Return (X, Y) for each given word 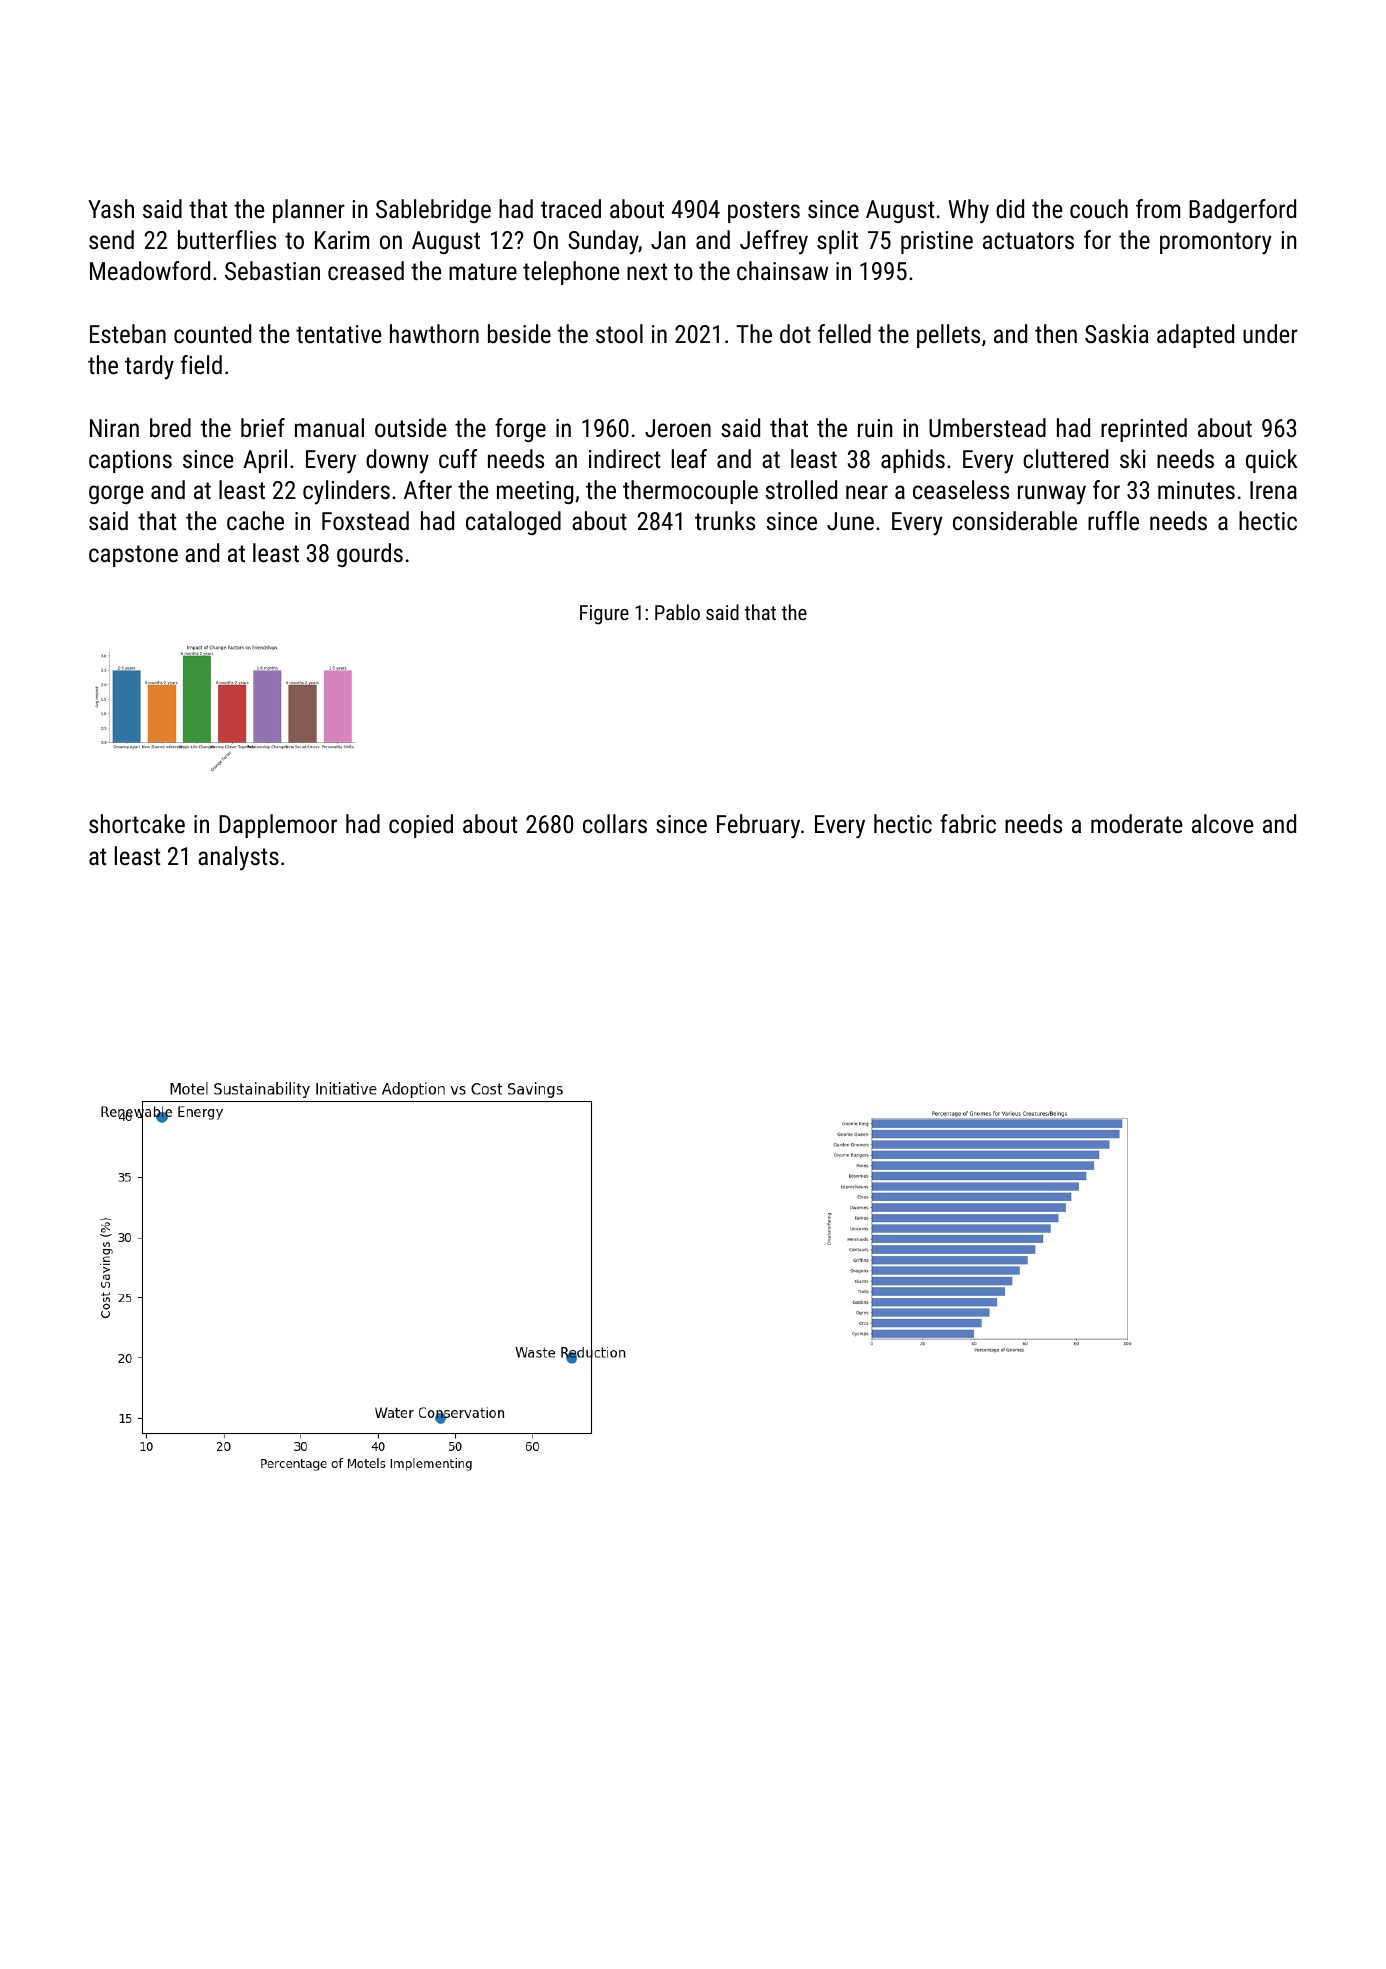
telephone (571, 273)
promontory (1215, 243)
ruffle (1113, 520)
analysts (238, 858)
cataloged (513, 523)
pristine (937, 242)
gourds (370, 555)
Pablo (677, 612)
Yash (111, 208)
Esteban (128, 333)
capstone (133, 556)
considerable (1015, 520)
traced (571, 208)
